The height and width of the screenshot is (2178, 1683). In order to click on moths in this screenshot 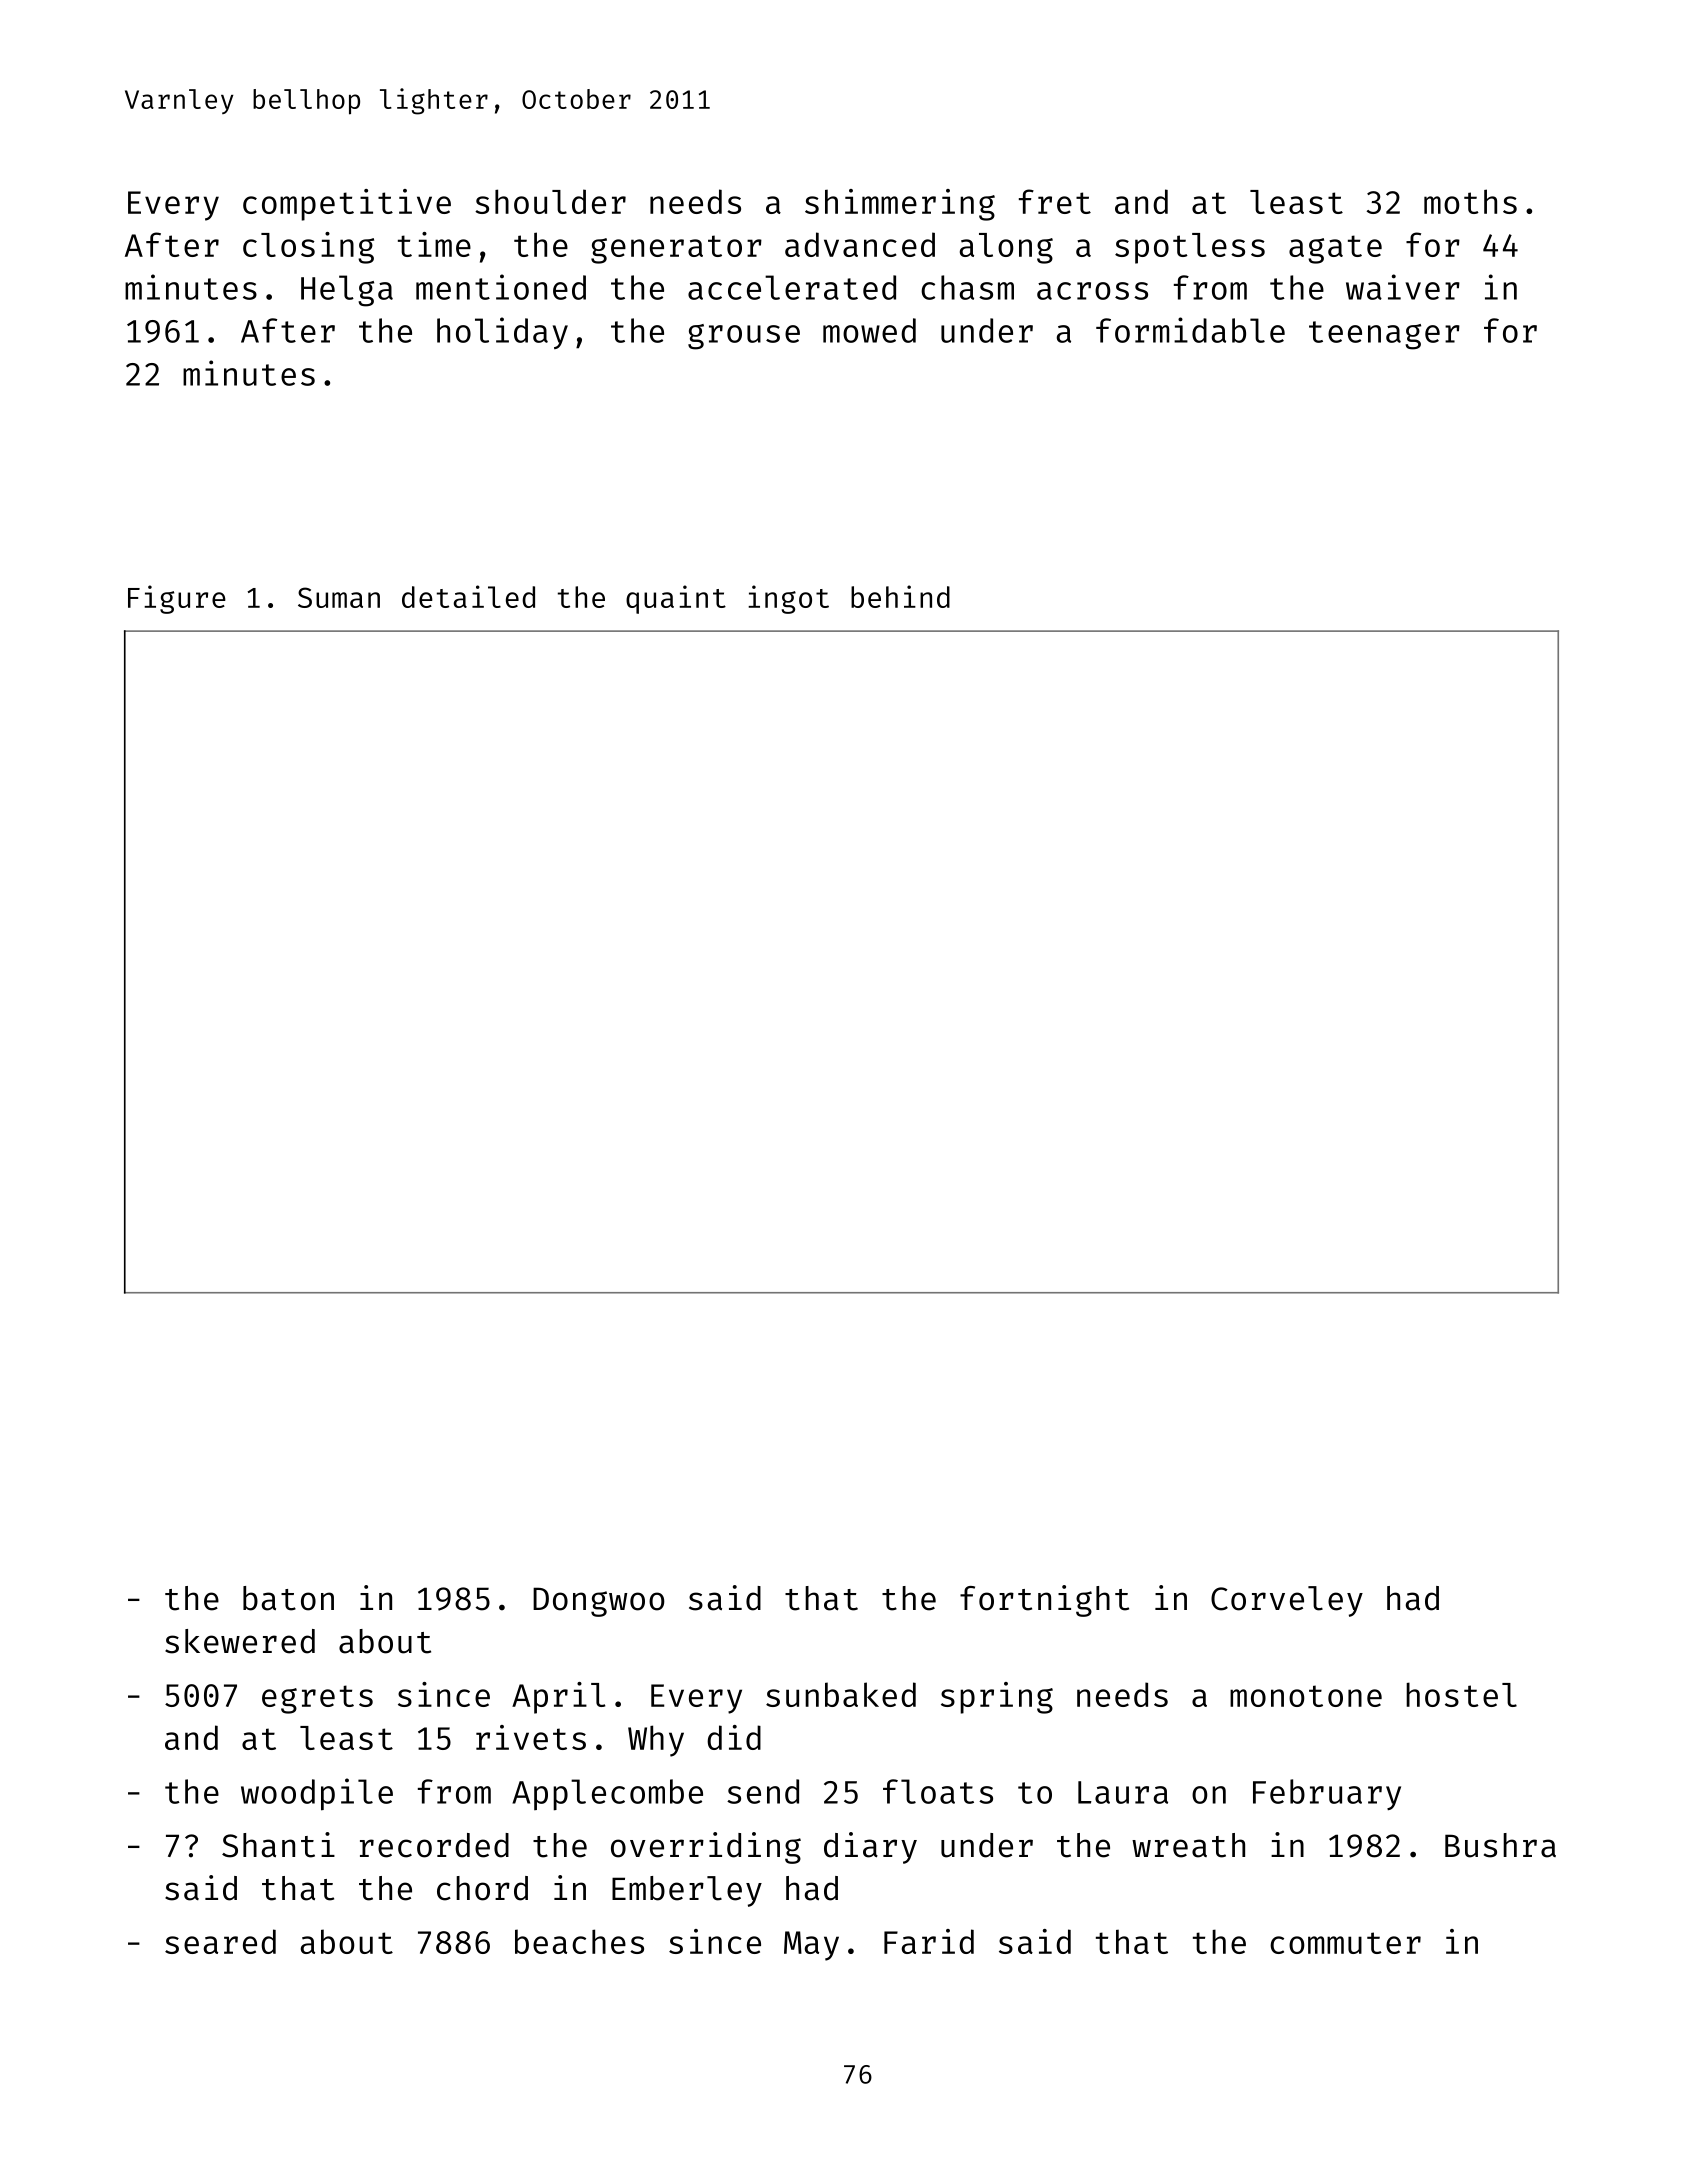, I will do `click(1470, 201)`.
